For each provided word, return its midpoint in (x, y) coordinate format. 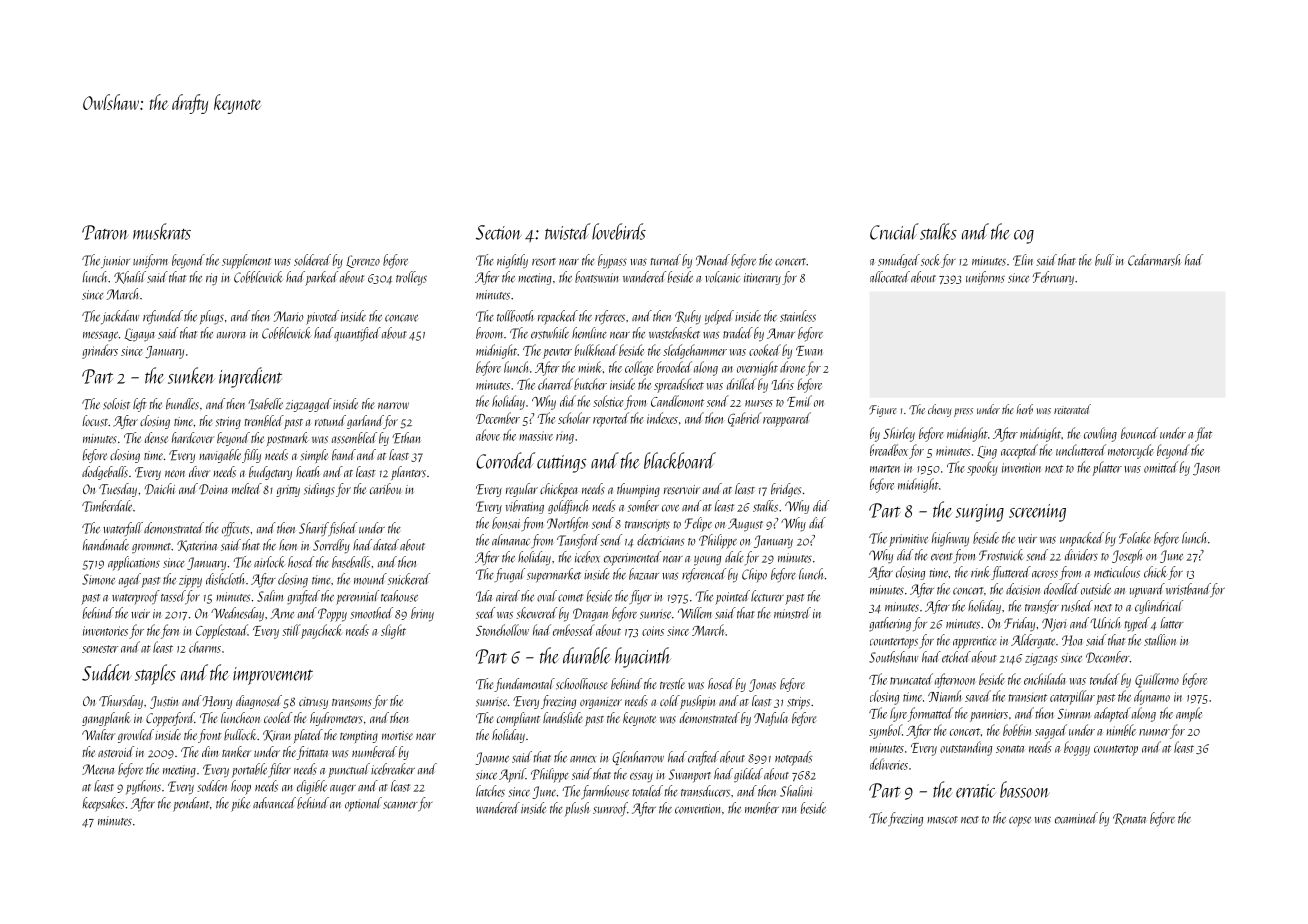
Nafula (771, 719)
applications (134, 563)
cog (1024, 237)
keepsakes (103, 804)
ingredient (250, 377)
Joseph (1127, 556)
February (1053, 278)
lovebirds (619, 231)
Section (498, 232)
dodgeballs (105, 473)
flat (1203, 434)
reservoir (682, 490)
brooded (674, 367)
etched (956, 657)
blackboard (680, 460)
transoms (352, 703)
